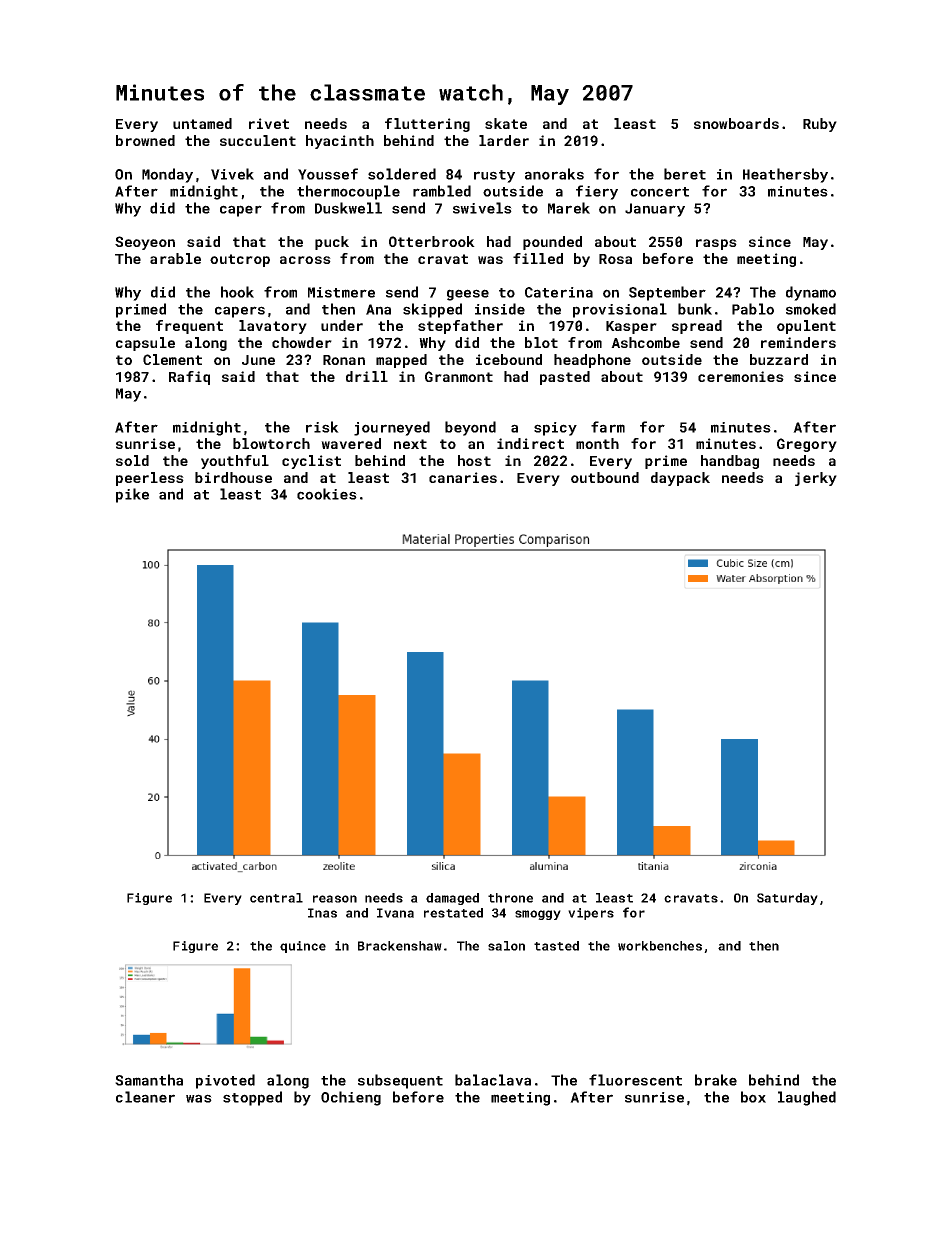 This screenshot has width=952, height=1233. I want to click on geese, so click(468, 295).
